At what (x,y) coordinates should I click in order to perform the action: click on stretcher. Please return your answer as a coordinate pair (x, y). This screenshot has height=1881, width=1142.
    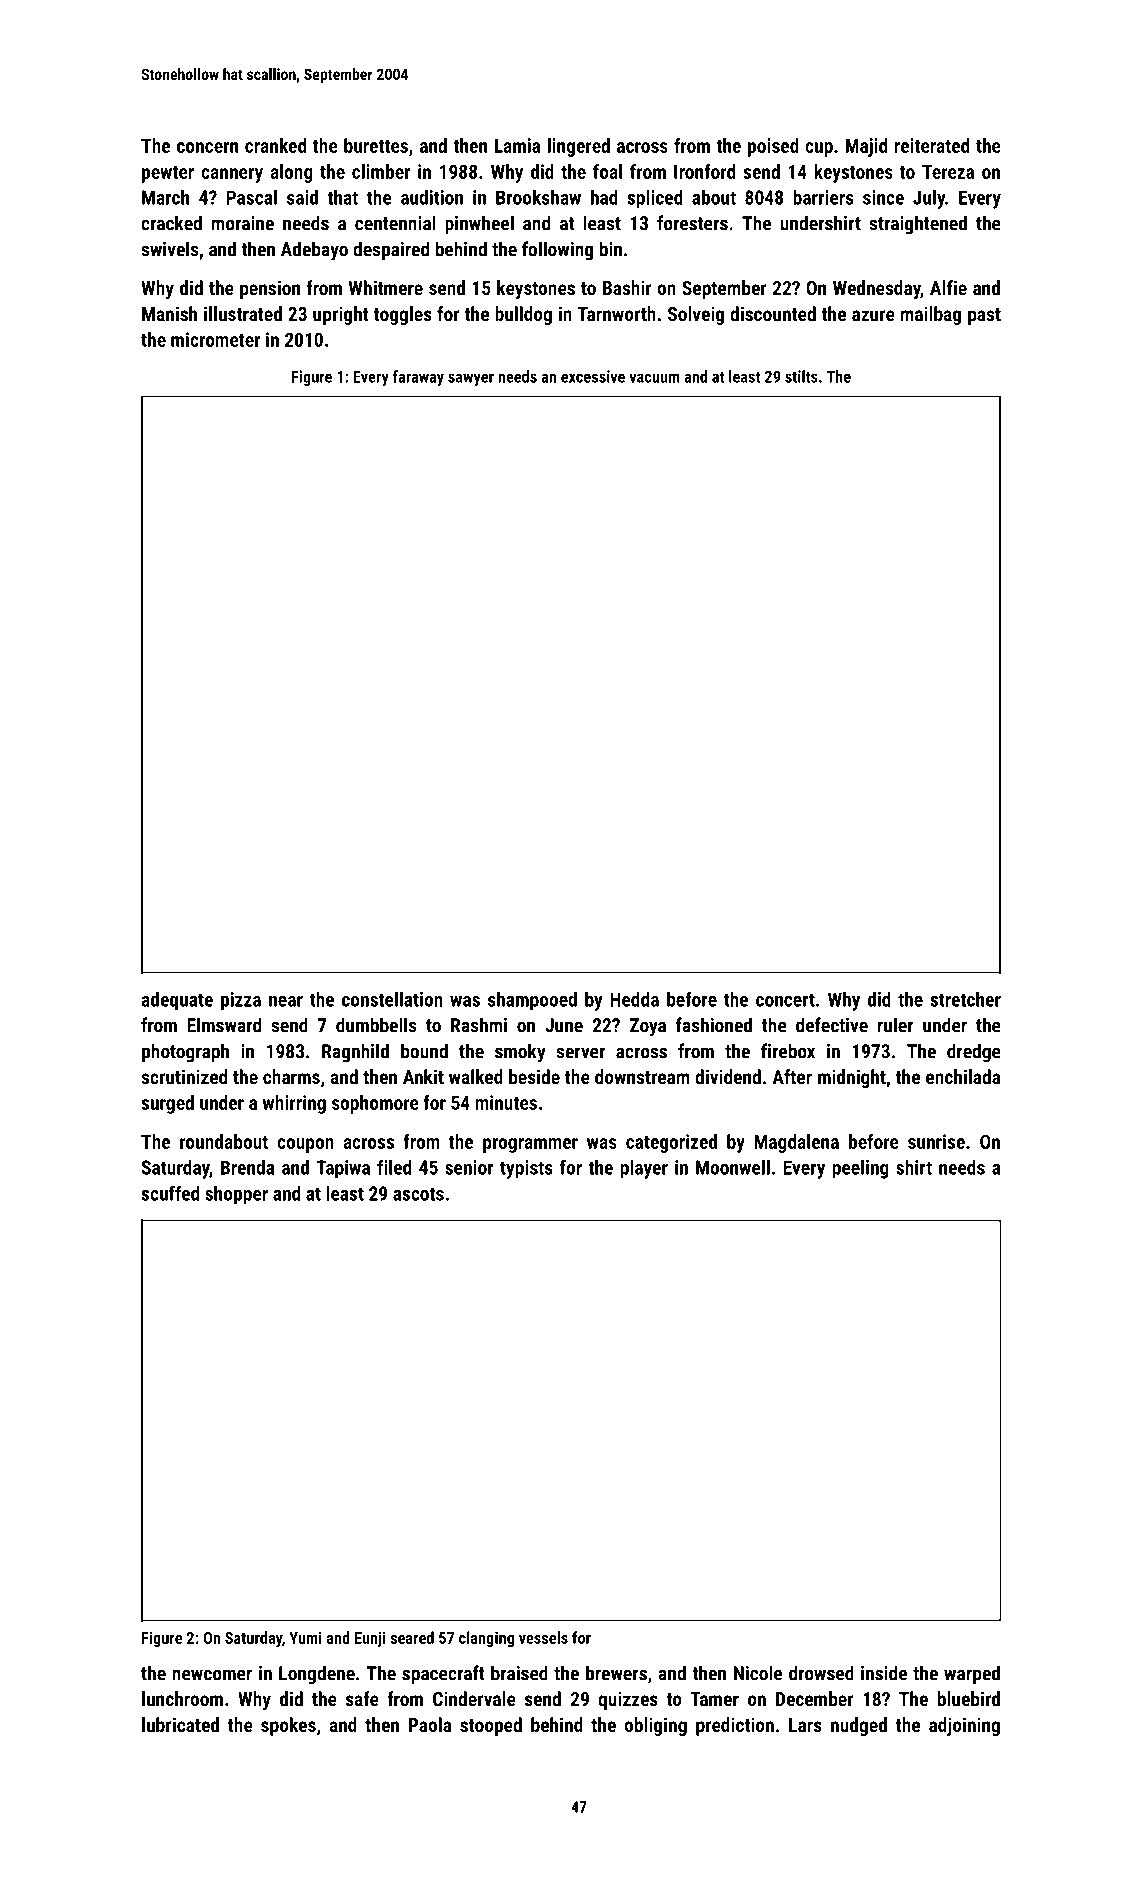
    Looking at the image, I should click on (965, 999).
